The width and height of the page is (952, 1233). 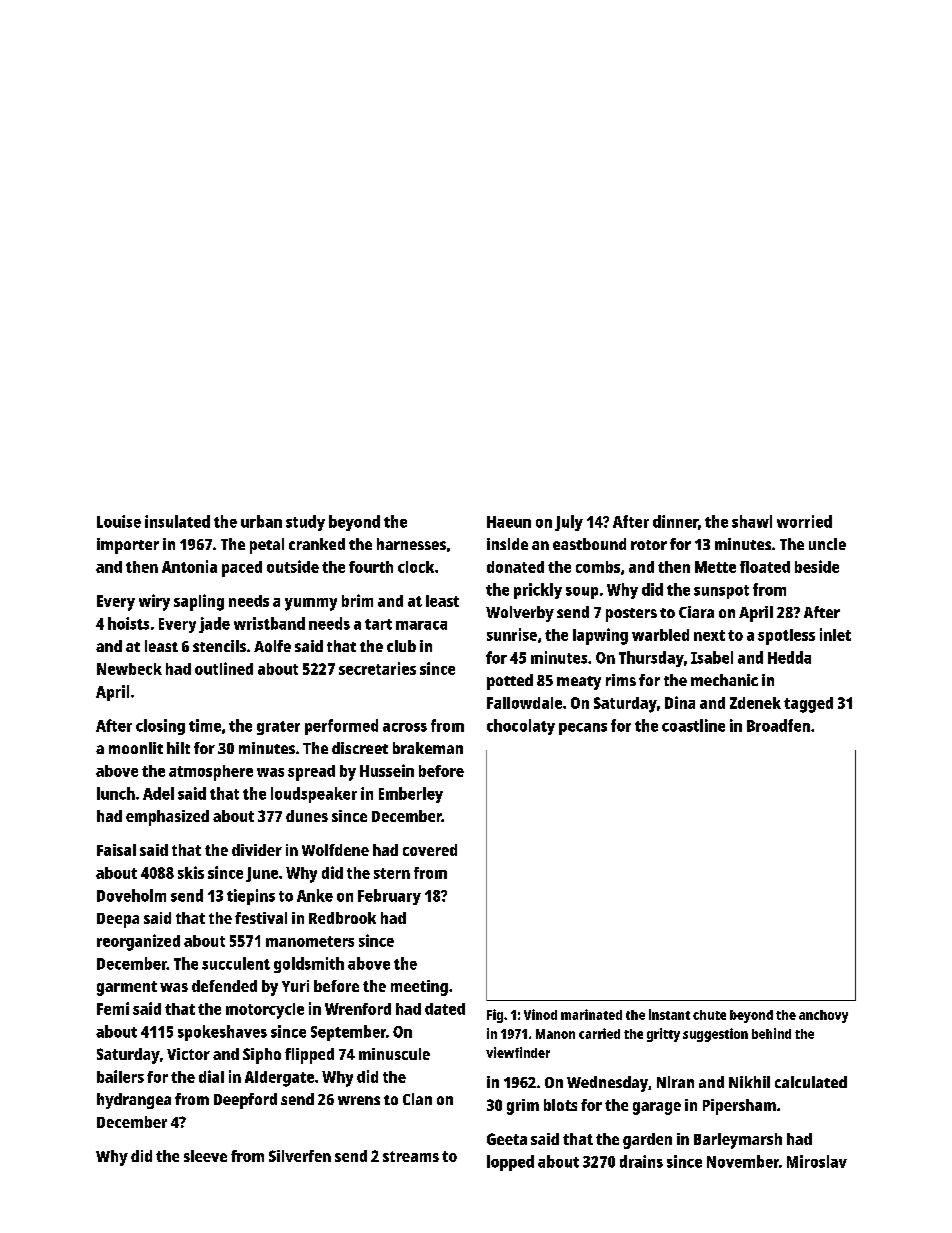 I want to click on defended, so click(x=224, y=986).
